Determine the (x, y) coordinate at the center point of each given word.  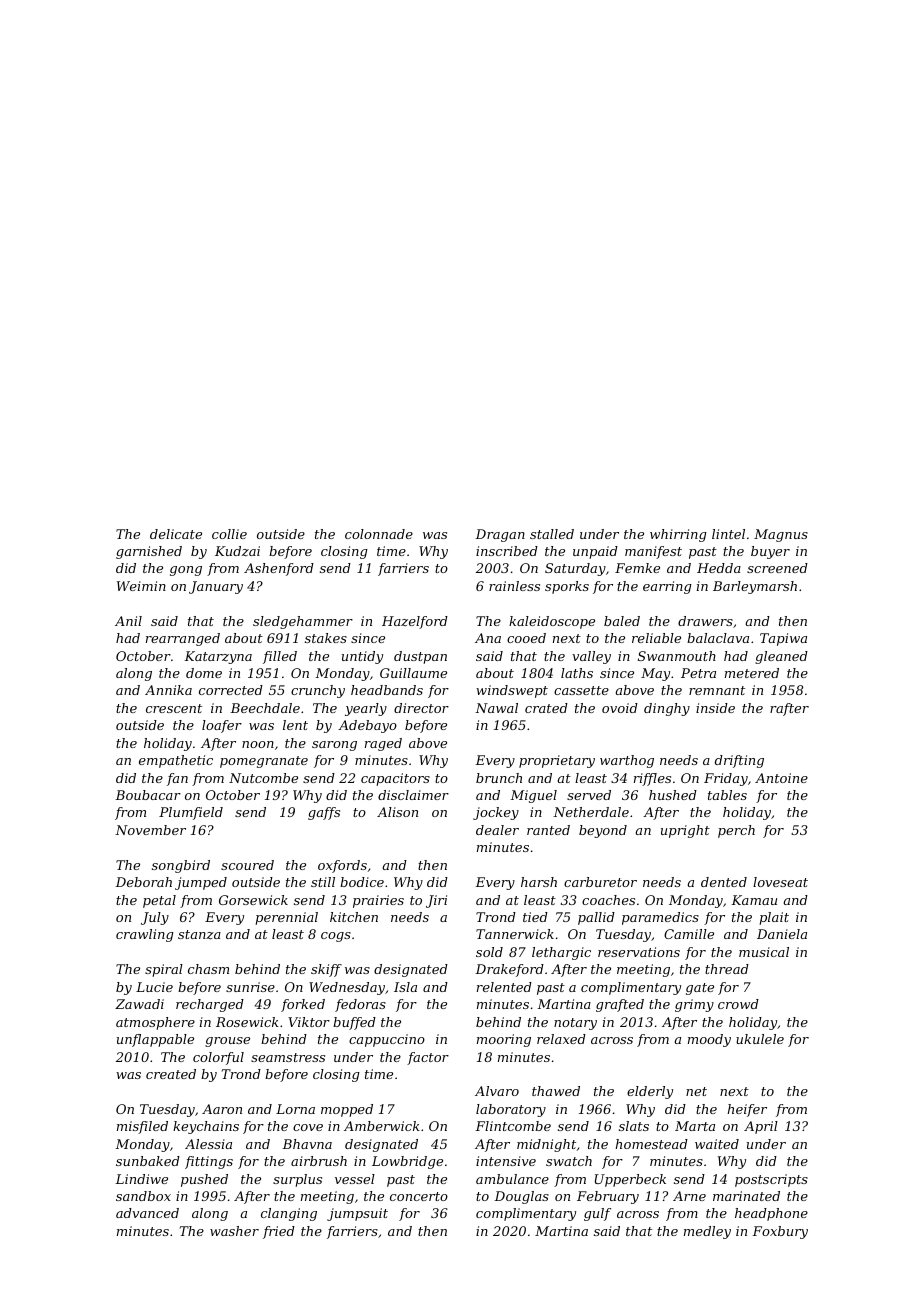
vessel (355, 1179)
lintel (728, 534)
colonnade (379, 534)
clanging (289, 1214)
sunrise (250, 987)
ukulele (760, 1039)
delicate (176, 534)
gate (700, 989)
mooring (504, 1040)
